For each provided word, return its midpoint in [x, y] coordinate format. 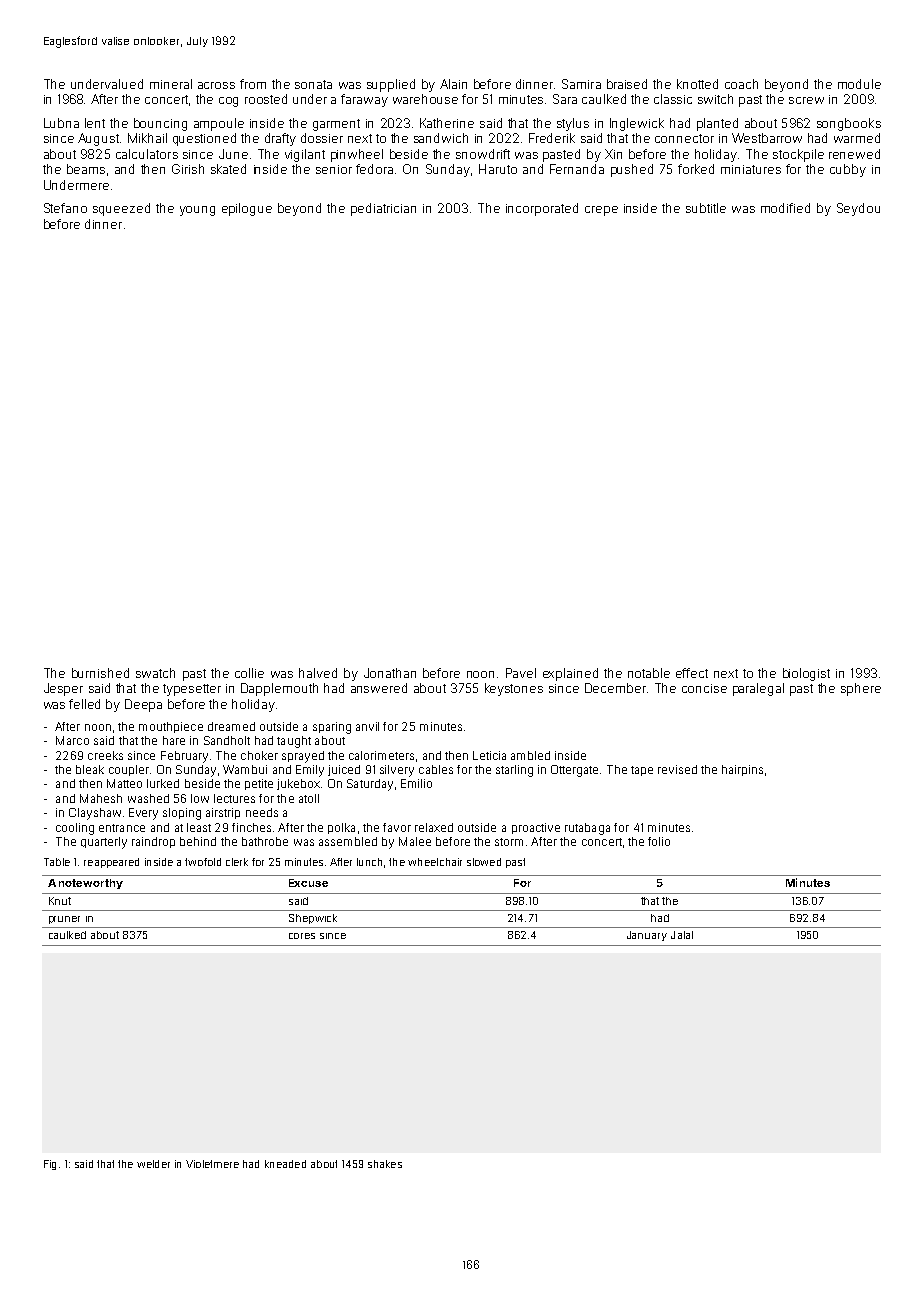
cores [302, 936]
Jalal [682, 935]
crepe [601, 211]
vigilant [305, 155]
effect [692, 673]
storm [509, 842]
